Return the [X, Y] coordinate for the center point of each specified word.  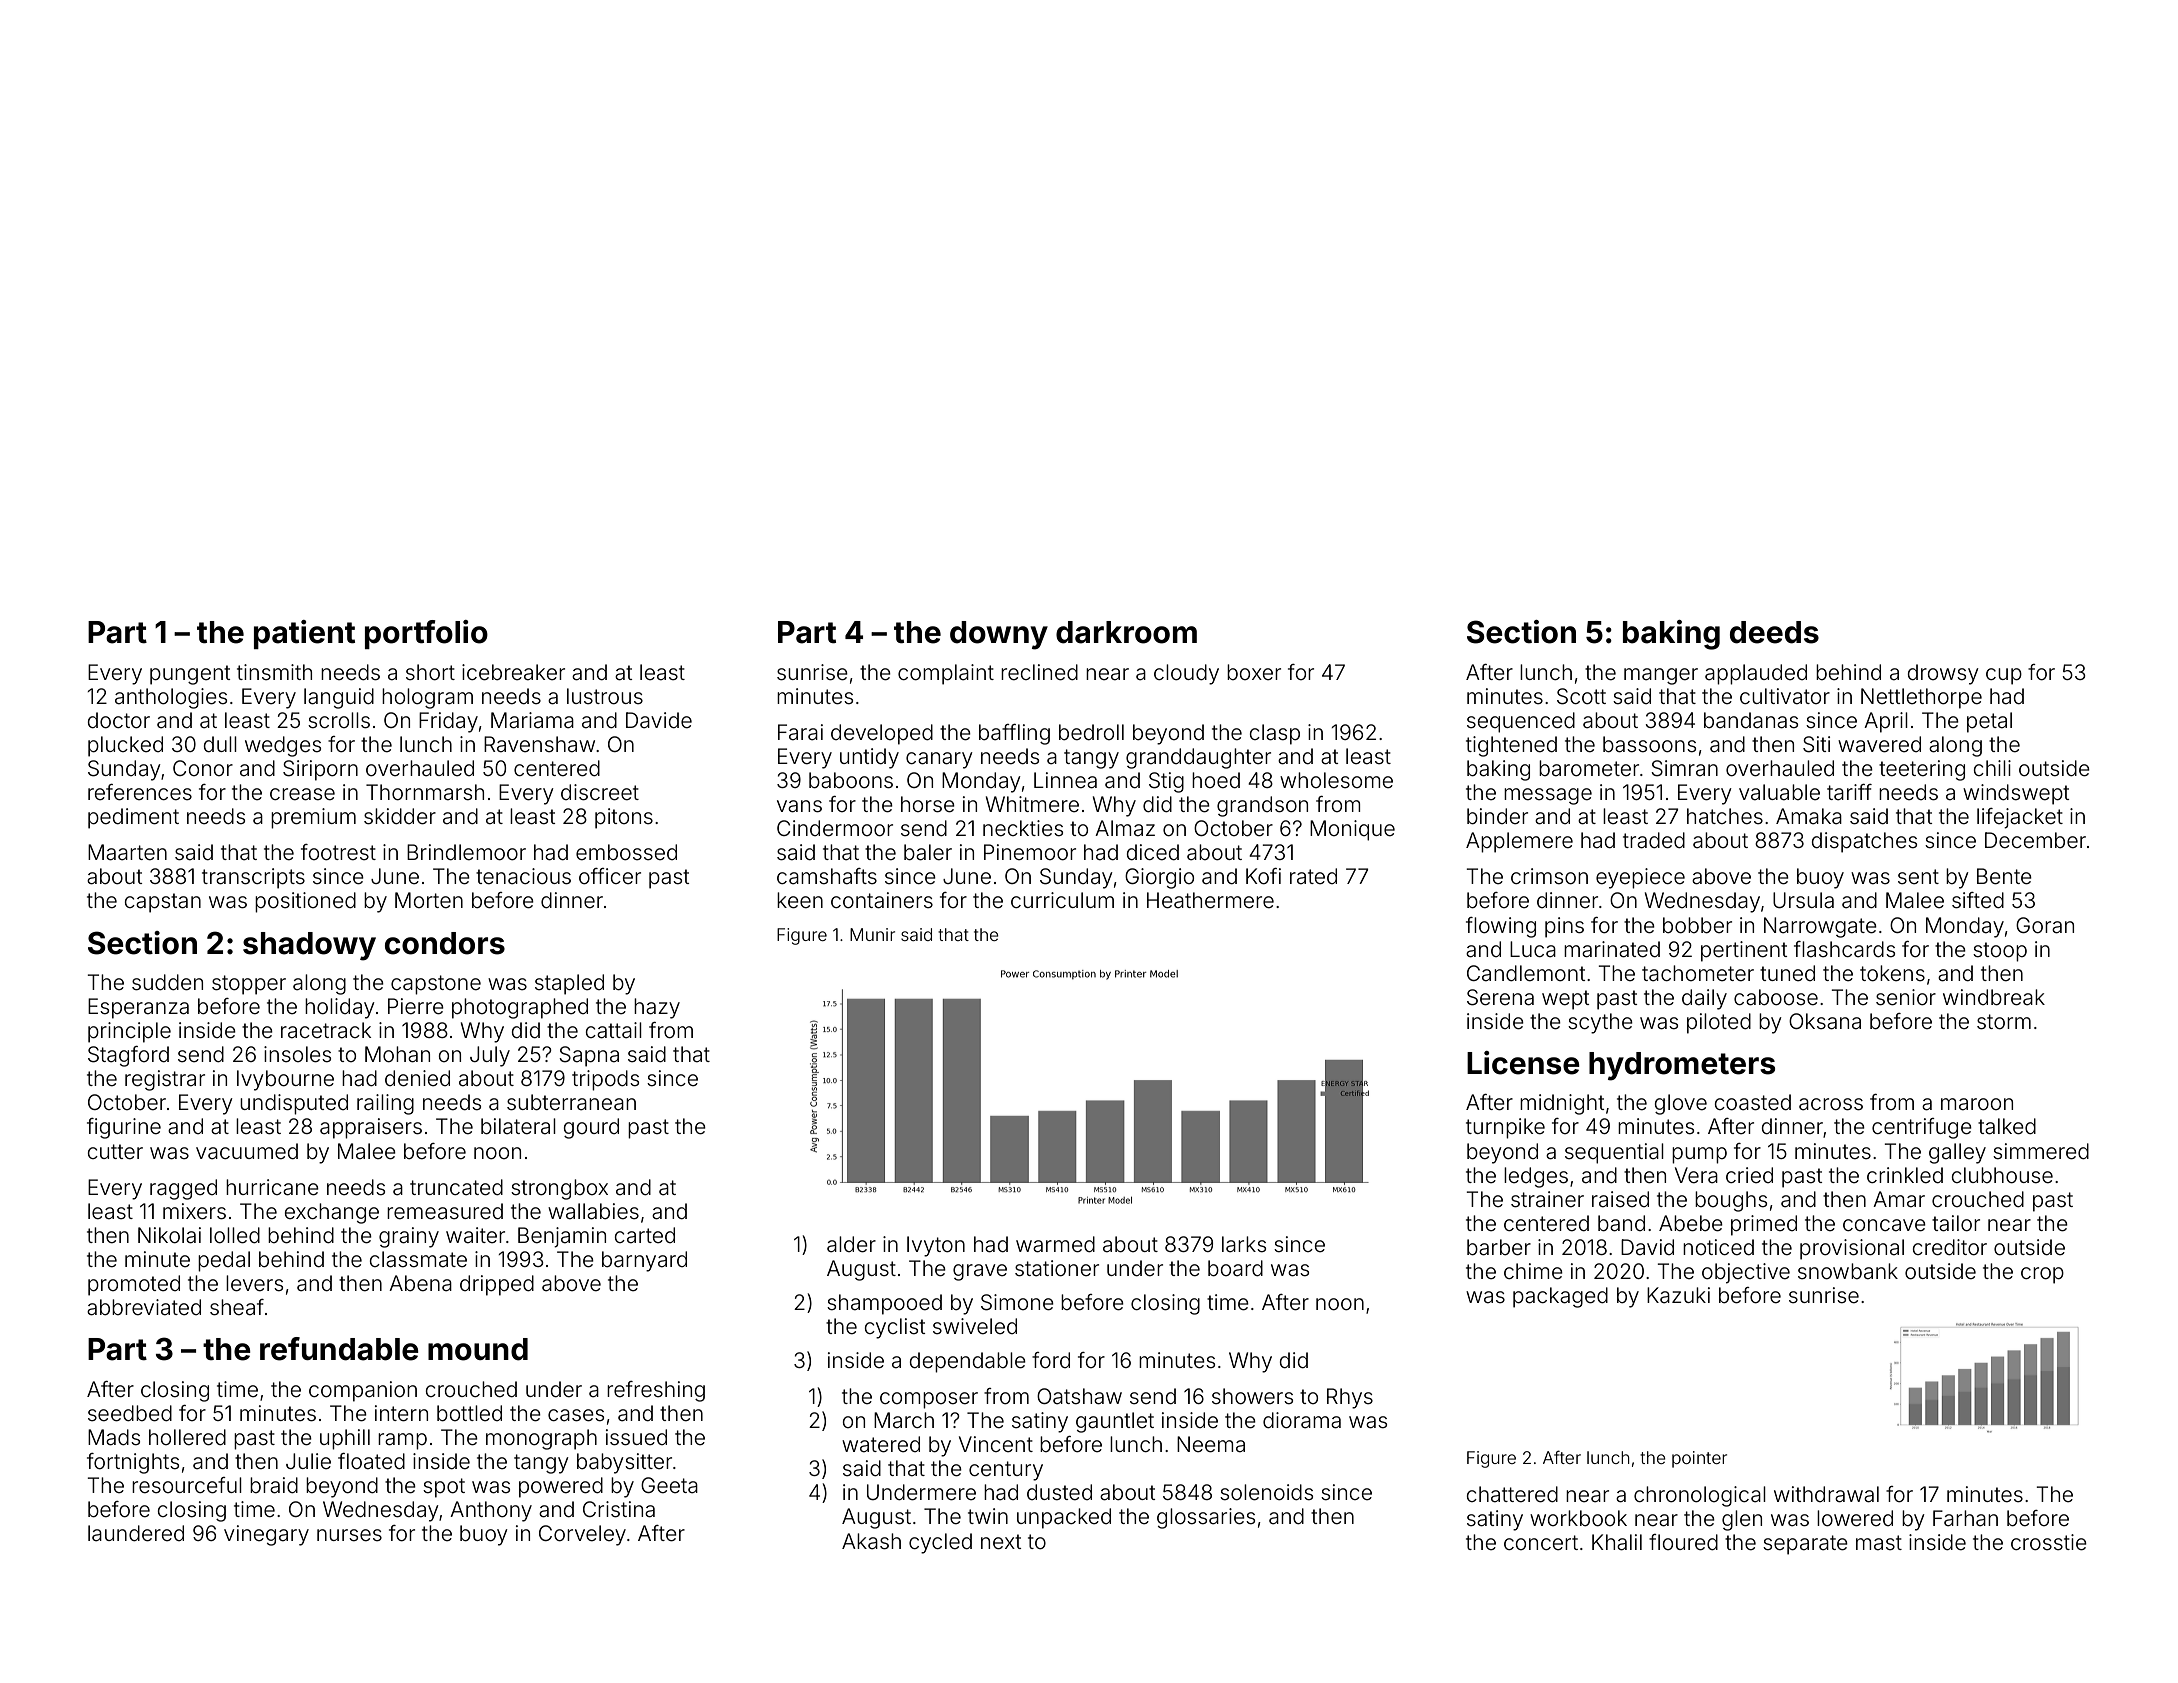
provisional [1852, 1249]
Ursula [1803, 900]
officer [610, 876]
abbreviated [144, 1307]
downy [999, 635]
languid [339, 698]
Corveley [582, 1535]
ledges [1536, 1177]
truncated [456, 1187]
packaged [1560, 1297]
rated [1313, 876]
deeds [1774, 632]
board [1235, 1268]
